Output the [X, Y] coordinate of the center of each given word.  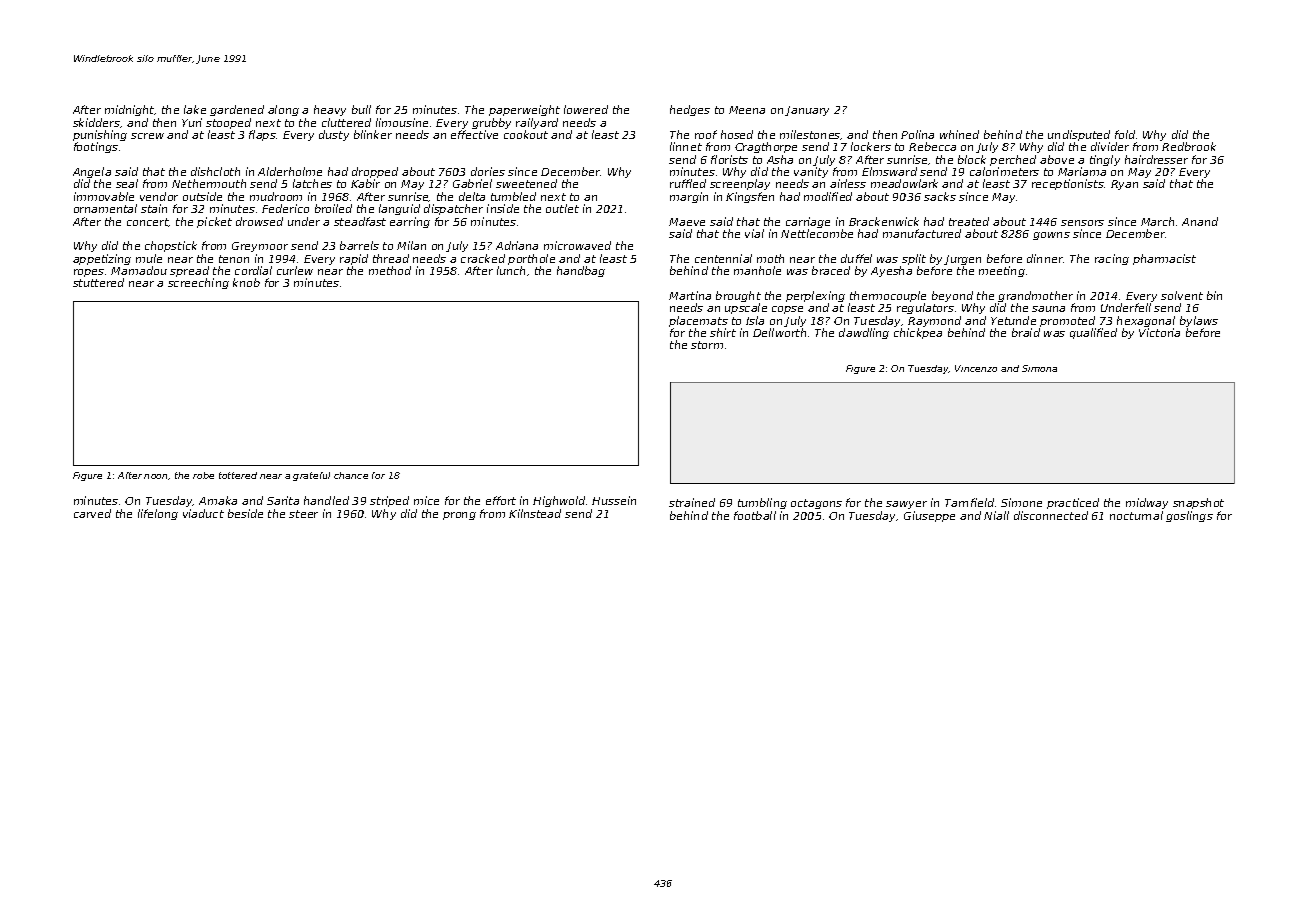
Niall [996, 515]
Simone [1021, 502]
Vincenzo [976, 368]
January [807, 111]
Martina [690, 295]
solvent [1182, 295]
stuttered [98, 283]
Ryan [1124, 185]
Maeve [687, 222]
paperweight [524, 110]
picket [214, 222]
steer [303, 514]
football [755, 515]
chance [351, 475]
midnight [130, 110]
